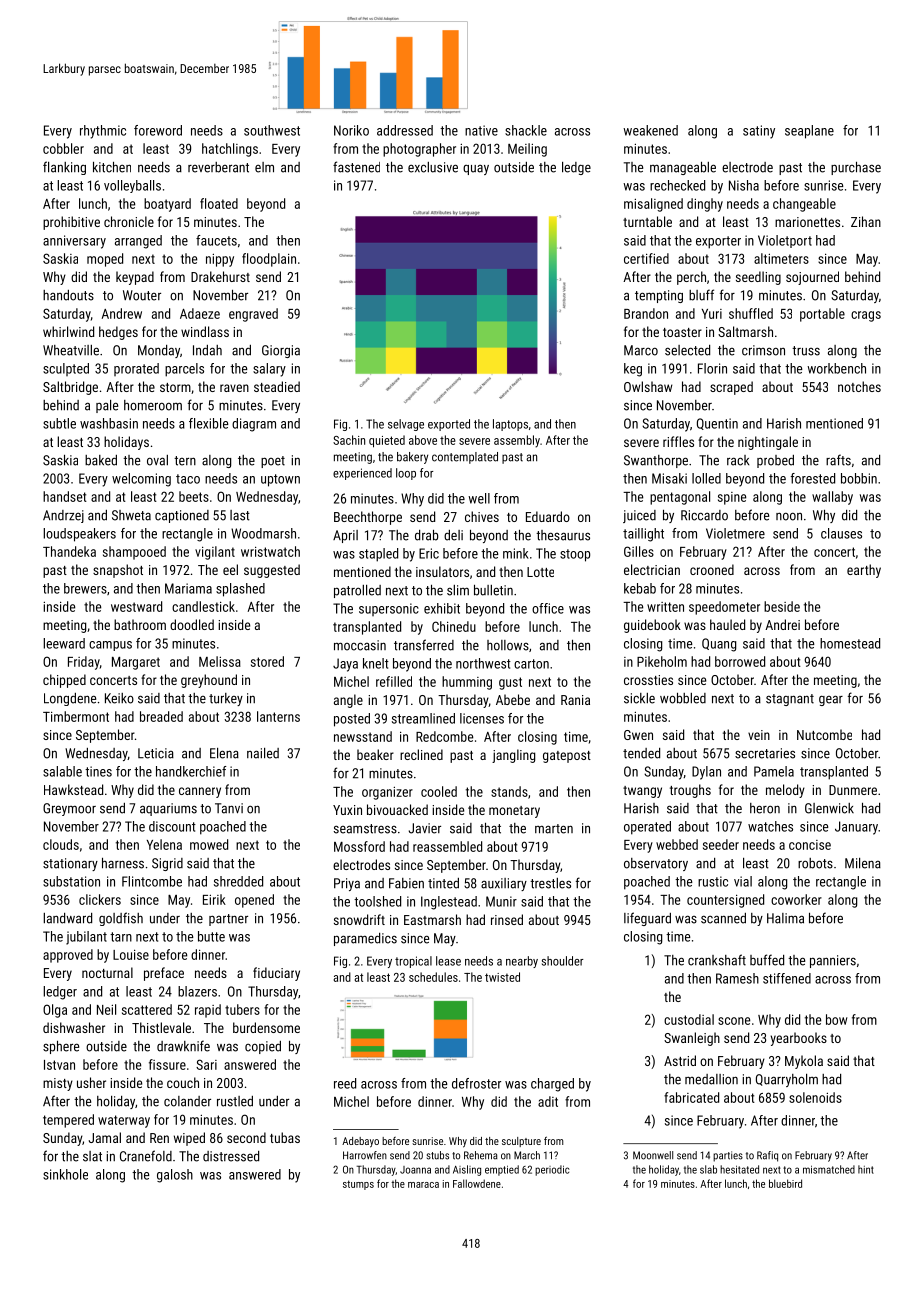  I want to click on weakened, so click(650, 130).
